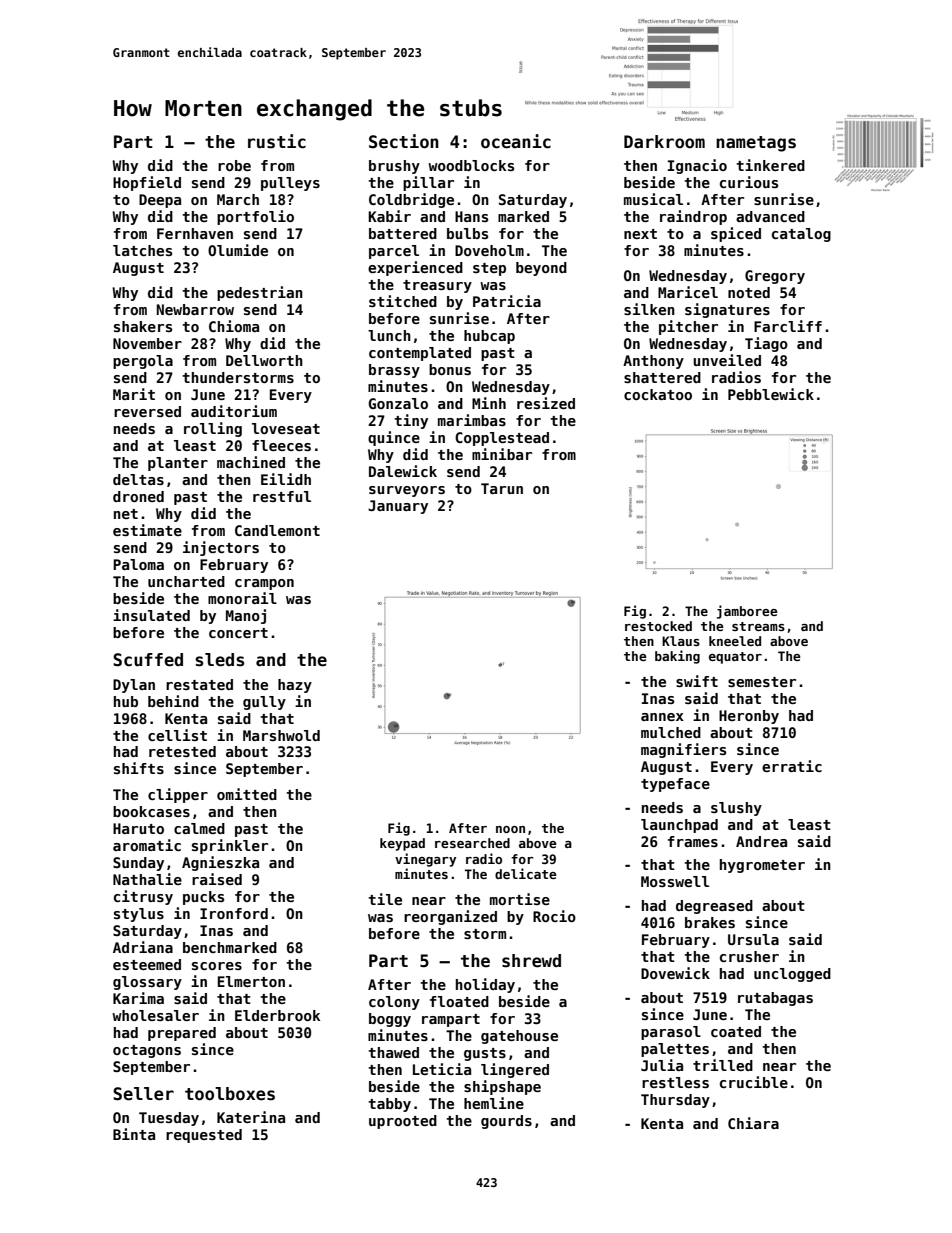  What do you see at coordinates (506, 1122) in the screenshot?
I see `gourds` at bounding box center [506, 1122].
